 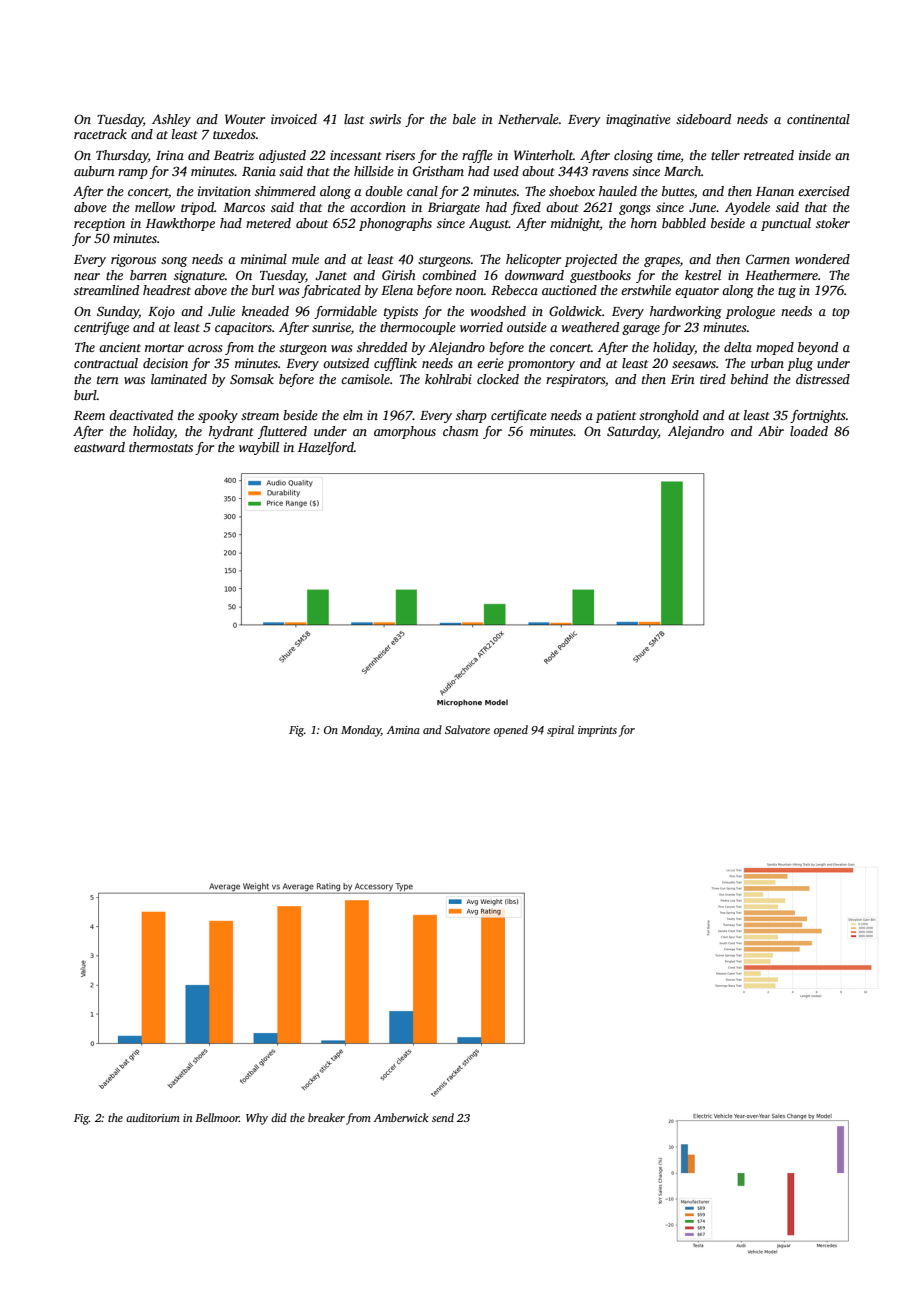 What do you see at coordinates (597, 731) in the screenshot?
I see `imprints` at bounding box center [597, 731].
